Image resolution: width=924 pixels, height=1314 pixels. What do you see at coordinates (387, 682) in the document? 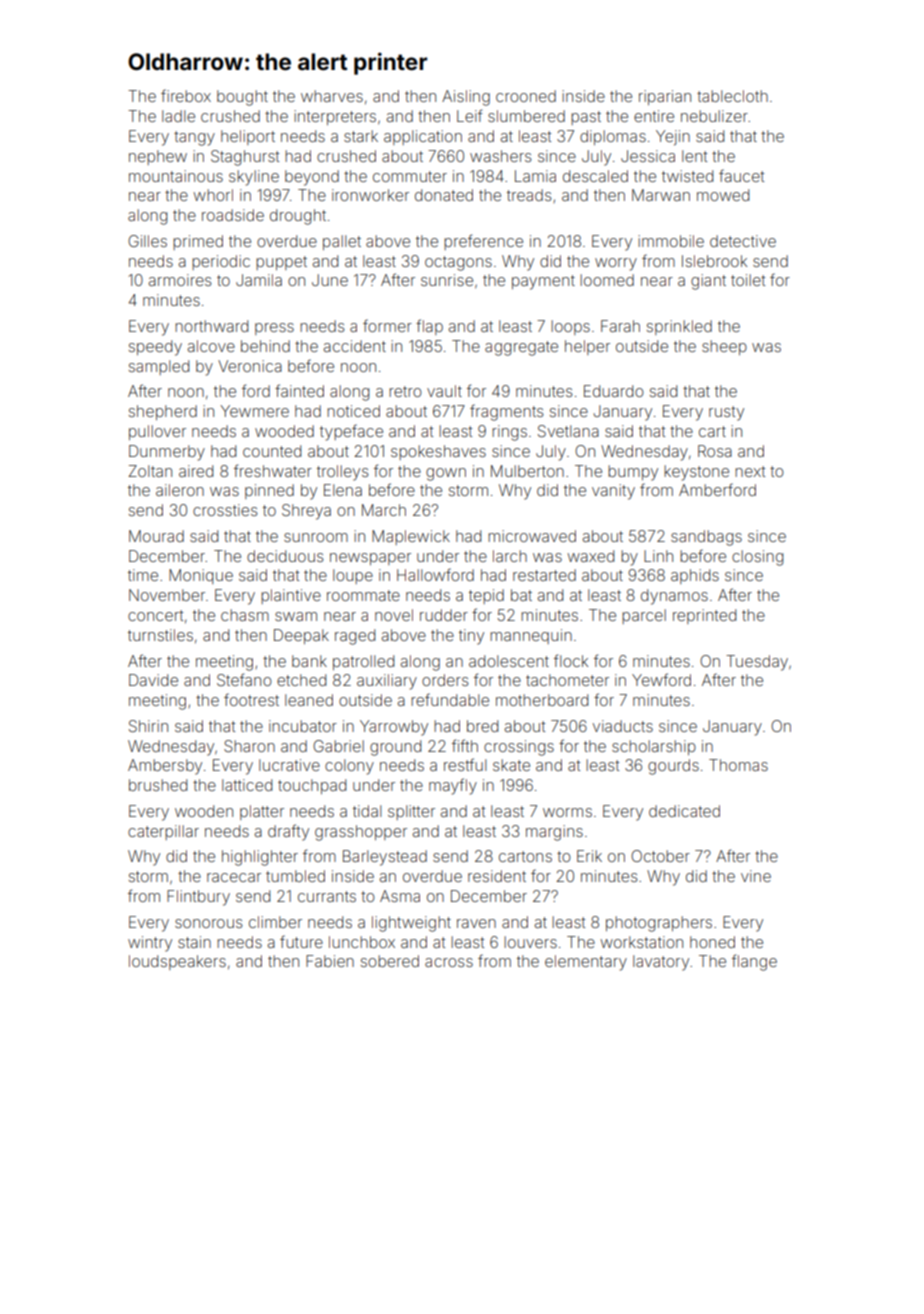
I see `auxiliary` at bounding box center [387, 682].
